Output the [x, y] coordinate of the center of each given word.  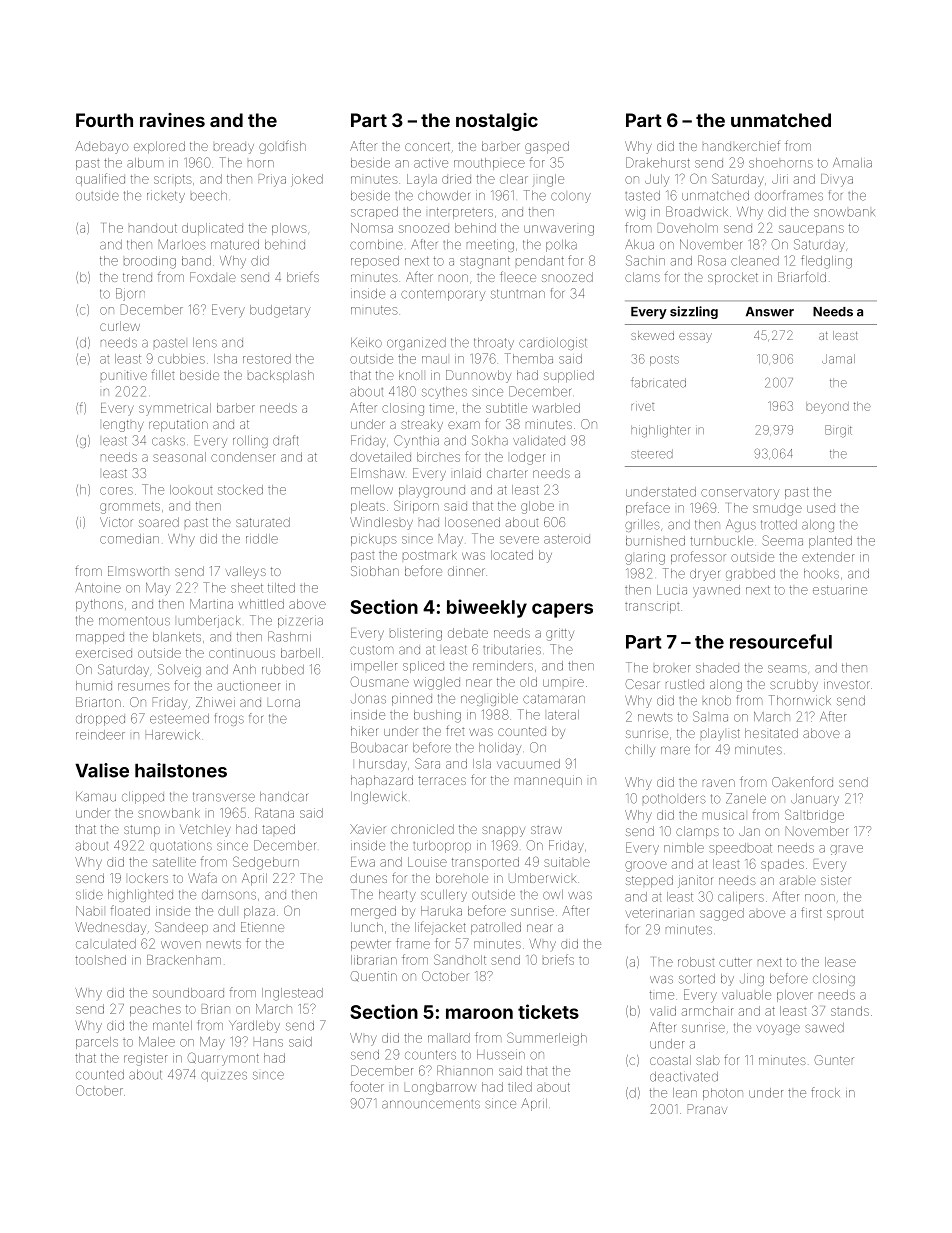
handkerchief [741, 145]
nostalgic [497, 122]
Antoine [98, 588]
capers [562, 610]
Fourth [104, 120]
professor [698, 557]
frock [825, 1092]
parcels [97, 1043]
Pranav [707, 1109]
